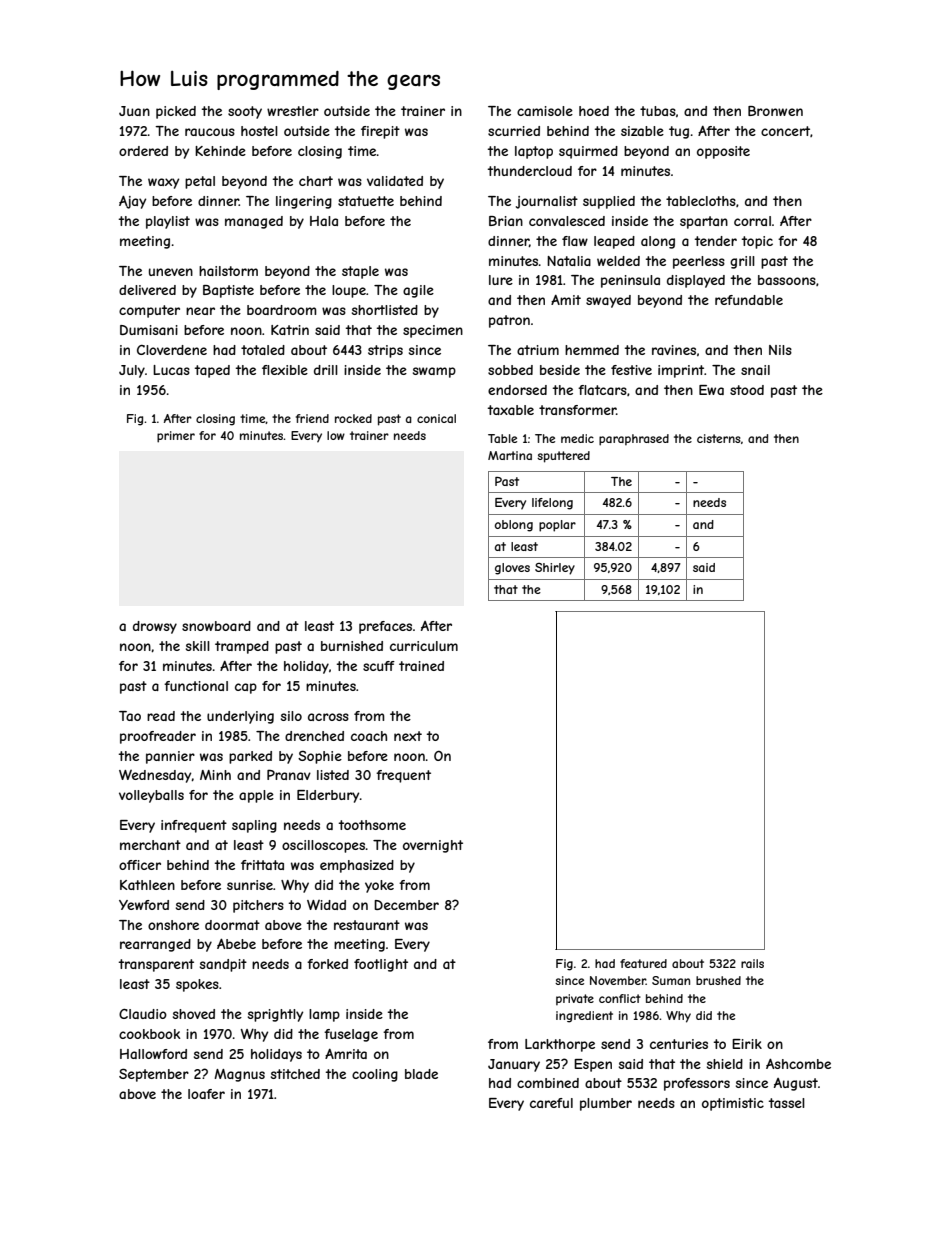 The image size is (952, 1233). I want to click on chart, so click(316, 181).
